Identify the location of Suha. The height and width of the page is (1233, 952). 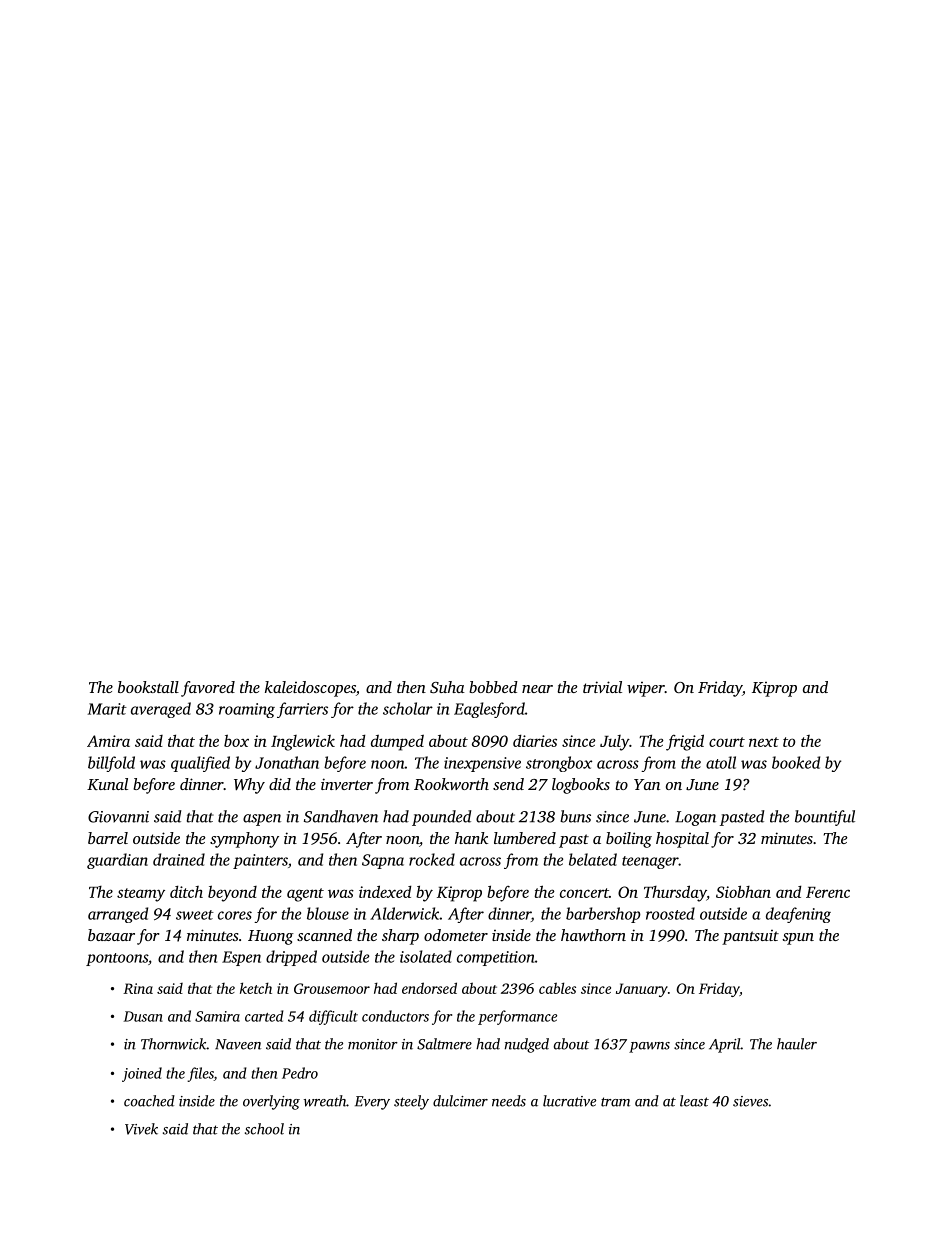
(447, 687).
